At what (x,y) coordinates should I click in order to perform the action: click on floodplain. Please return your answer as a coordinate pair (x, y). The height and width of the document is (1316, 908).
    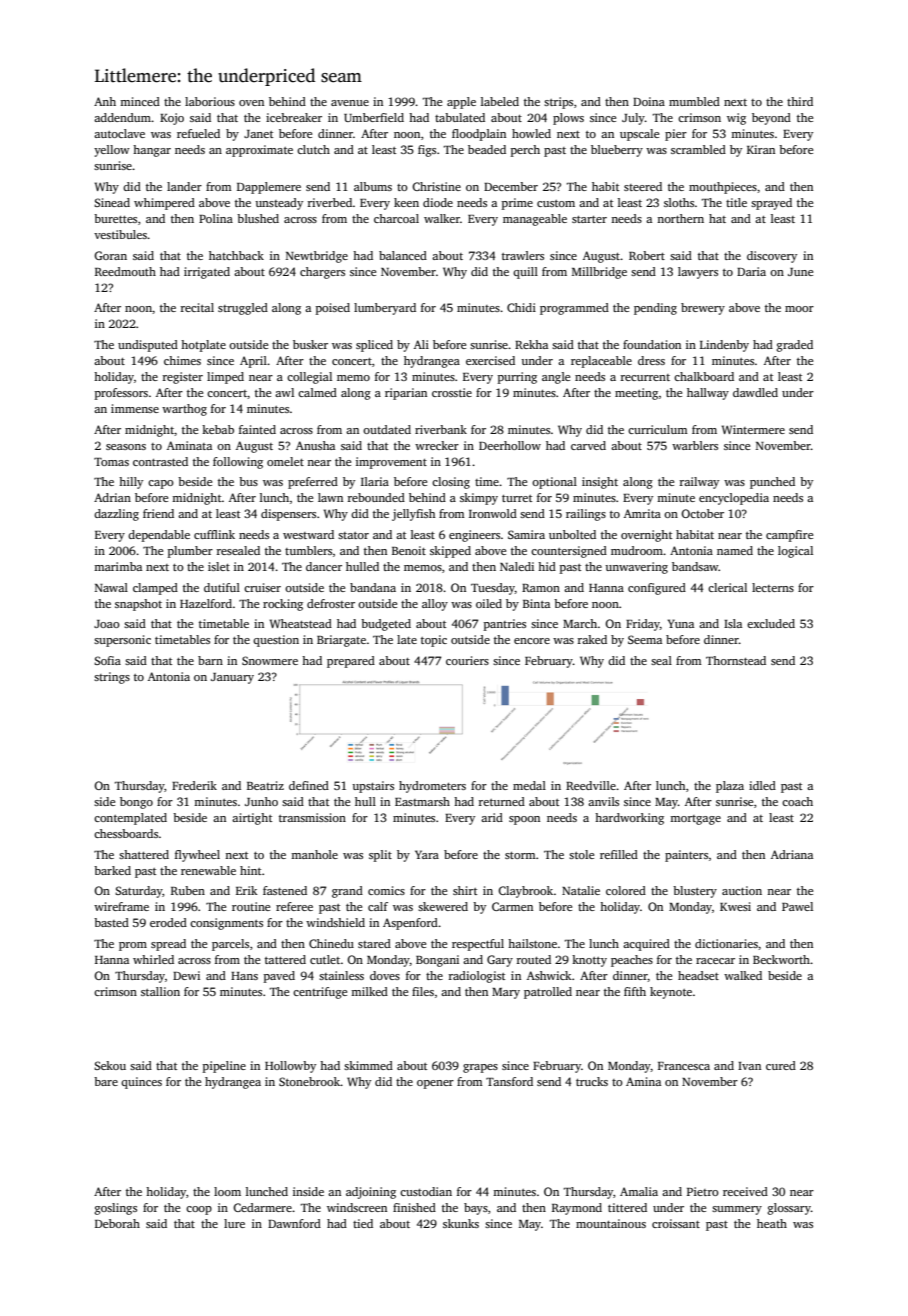
    Looking at the image, I should click on (479, 135).
